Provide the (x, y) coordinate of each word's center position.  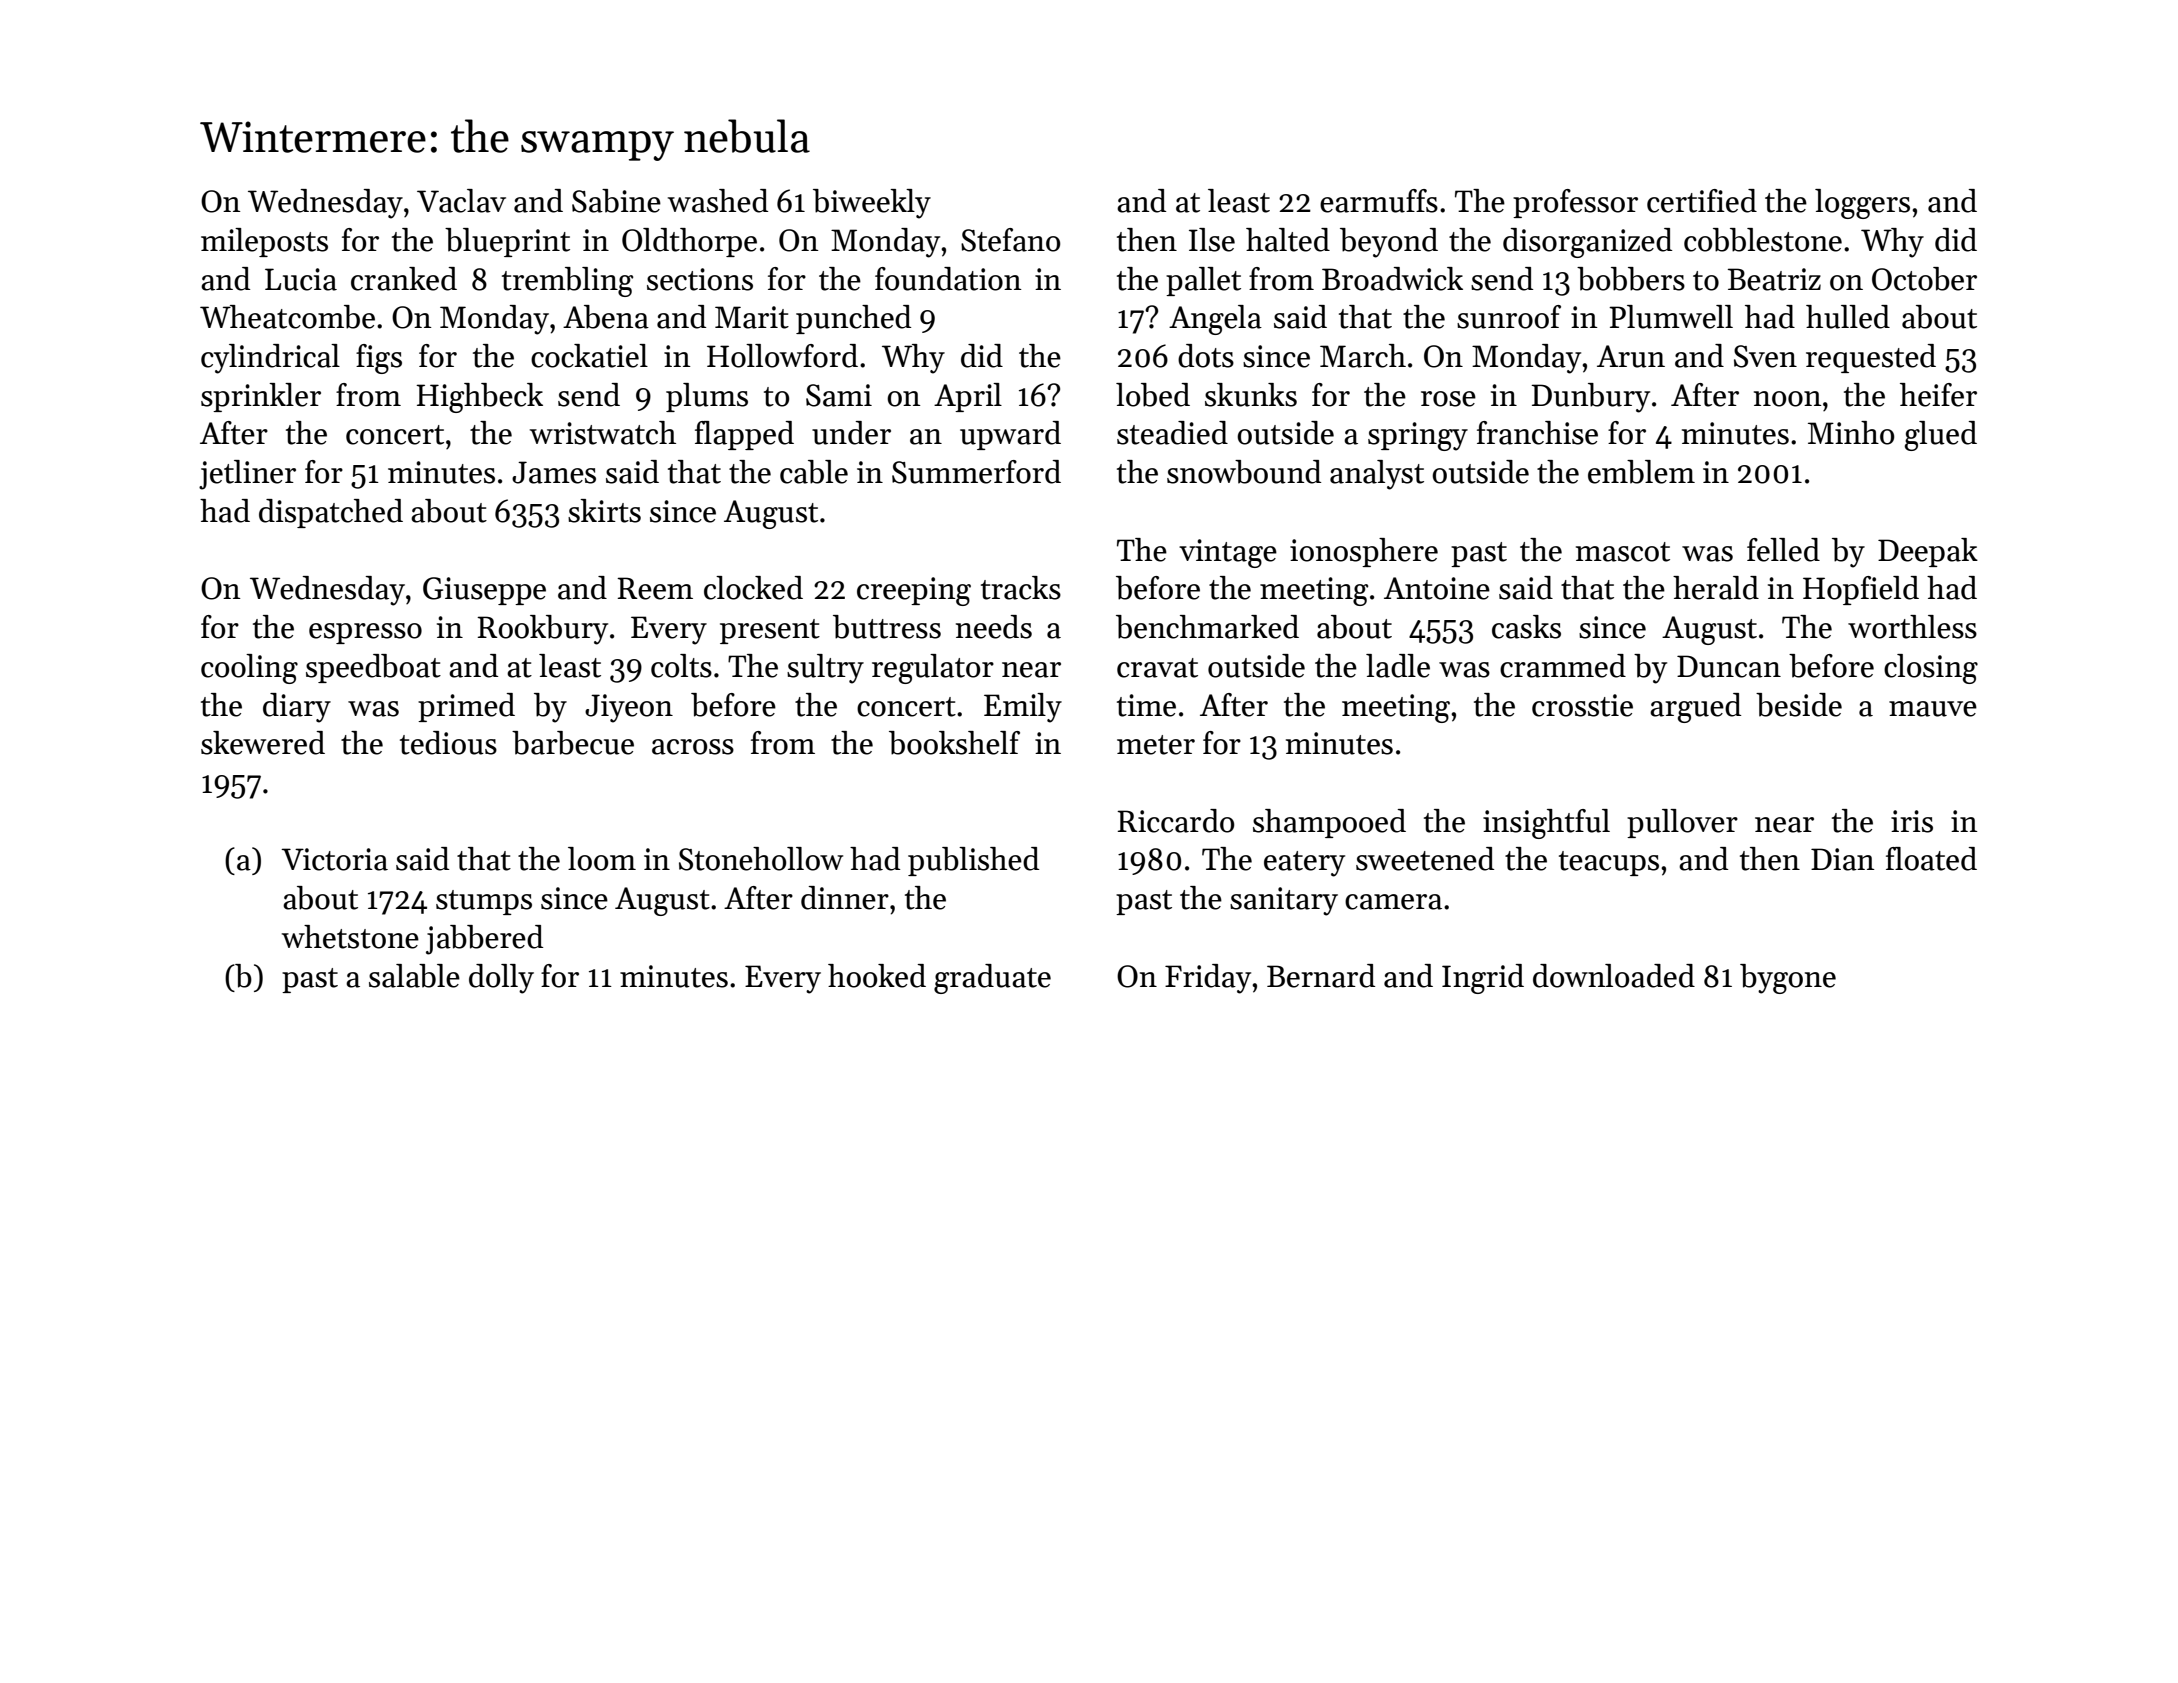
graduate (992, 979)
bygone (1788, 979)
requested (1871, 358)
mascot (1623, 552)
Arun (1631, 356)
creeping (914, 591)
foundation (948, 279)
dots (1206, 356)
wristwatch (603, 433)
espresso (365, 633)
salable (414, 976)
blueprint (507, 242)
